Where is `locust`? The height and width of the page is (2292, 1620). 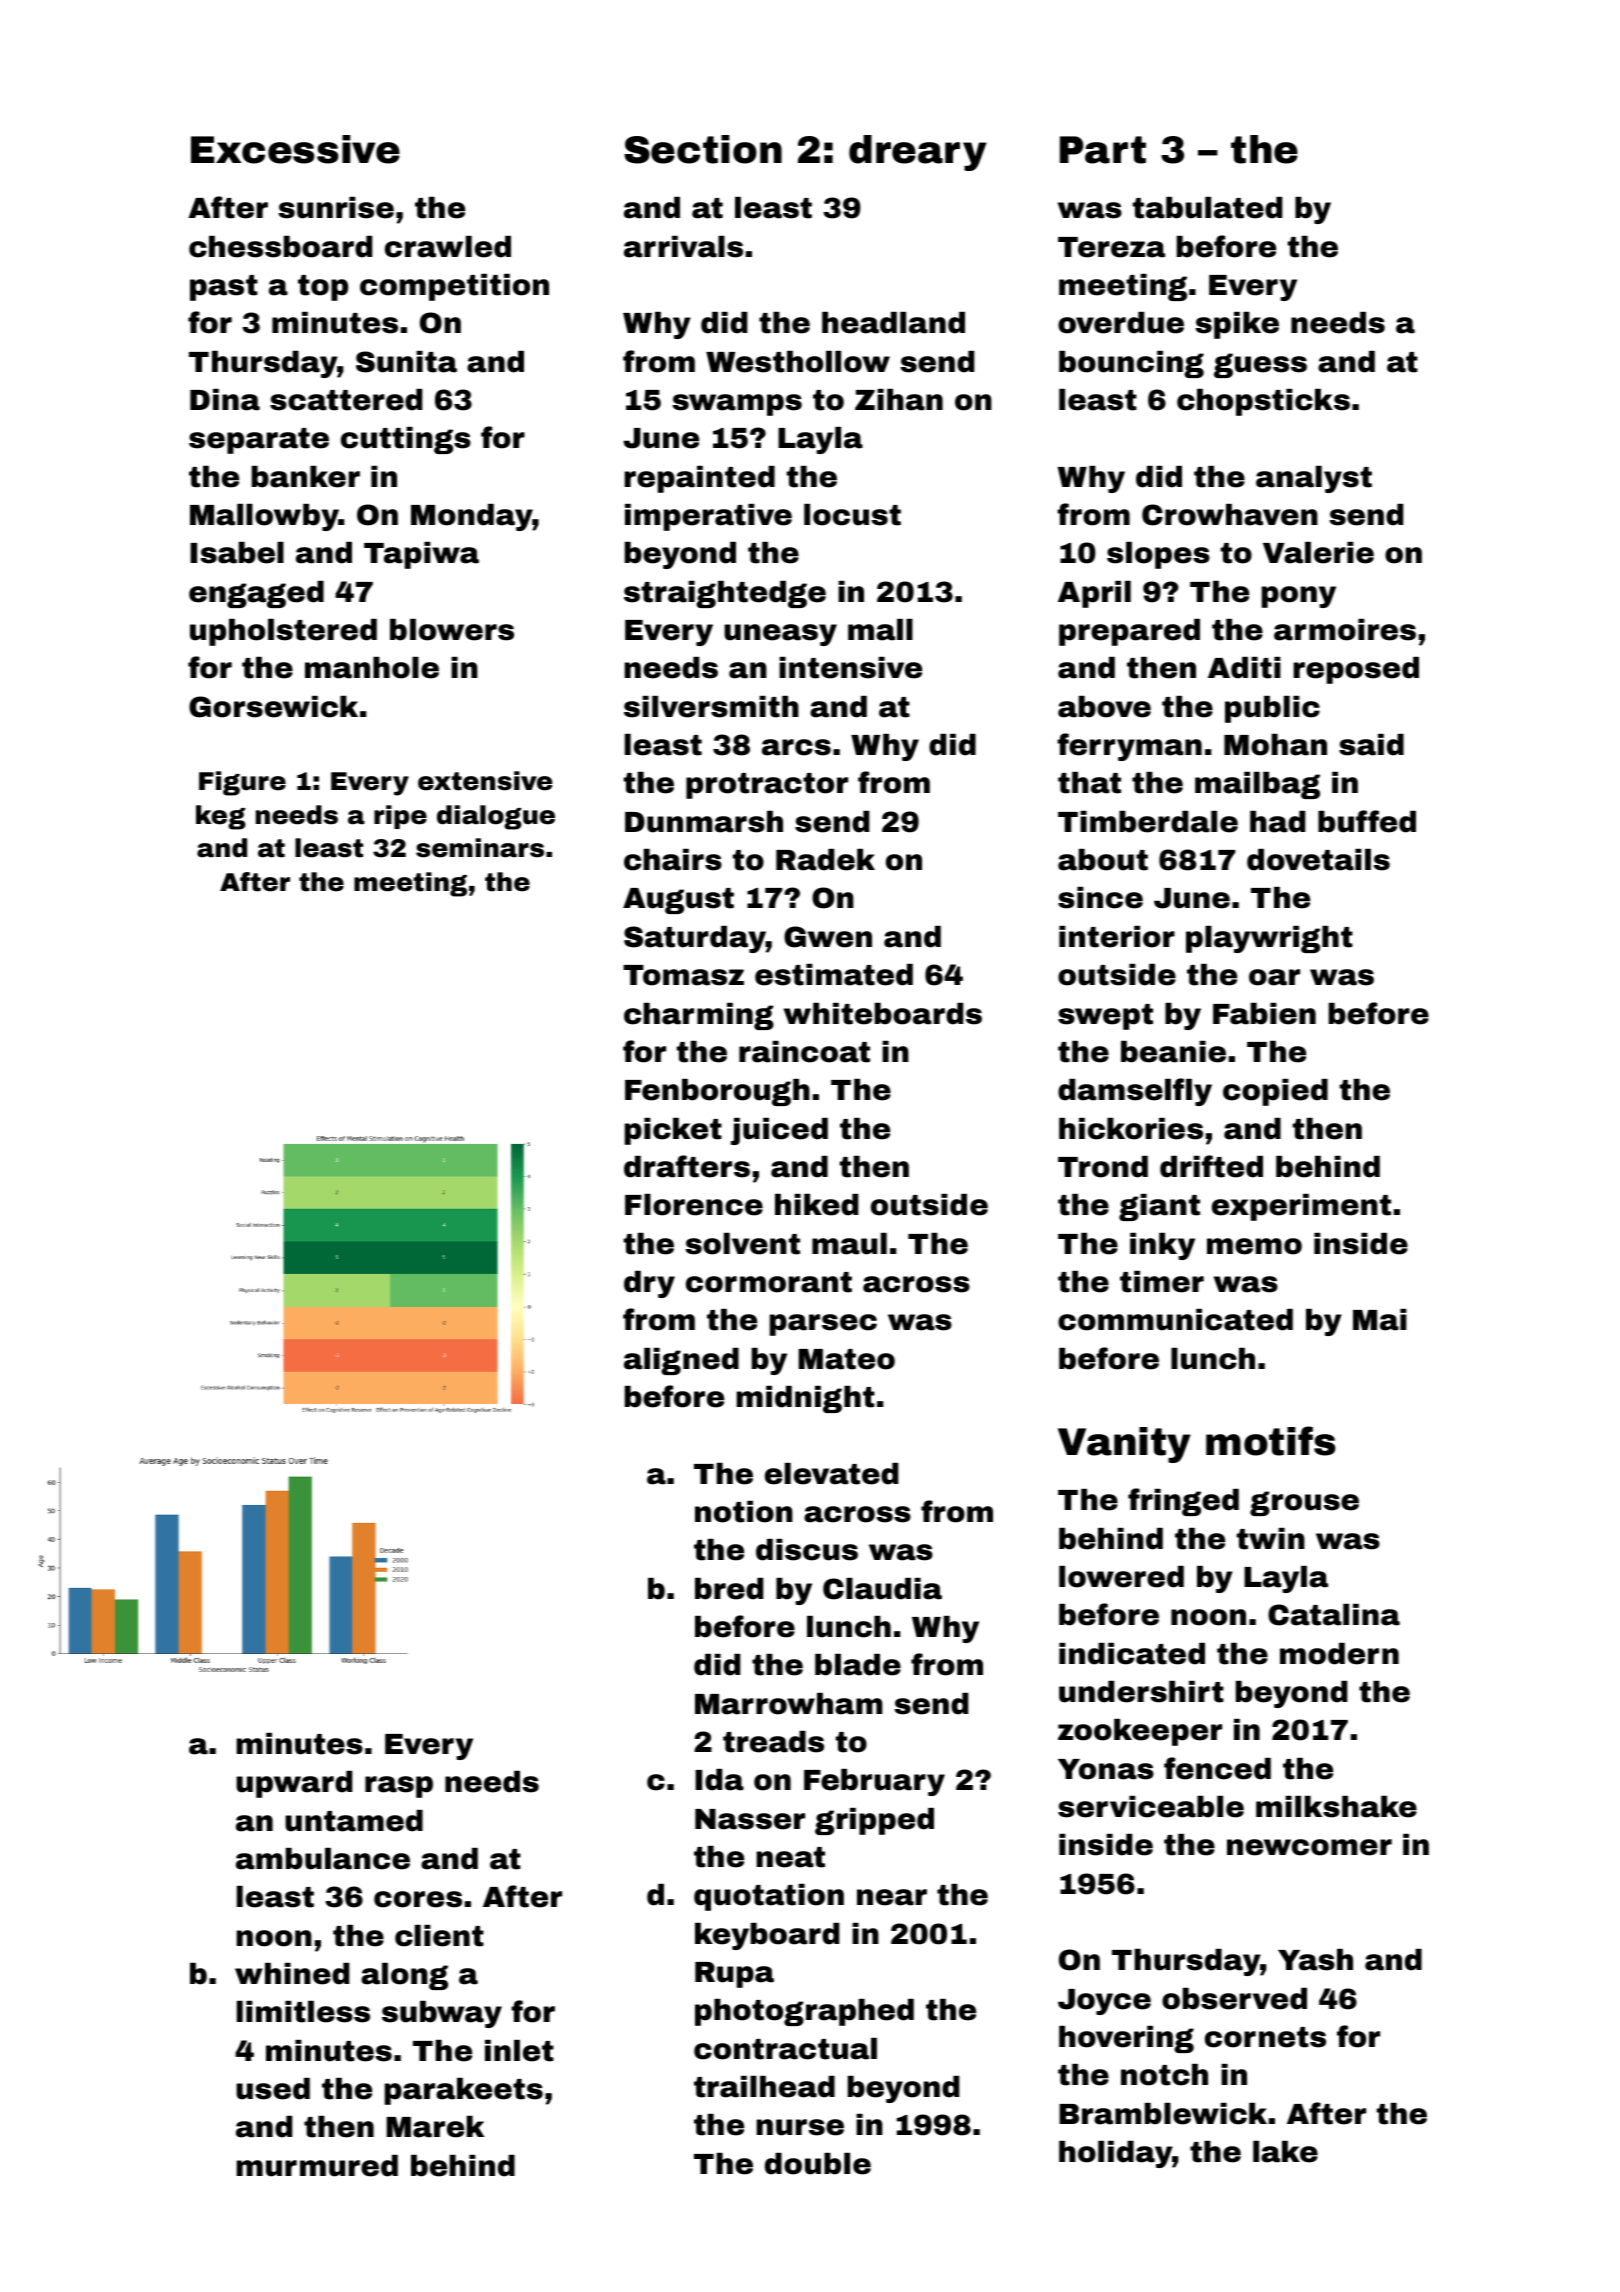 locust is located at coordinates (852, 515).
